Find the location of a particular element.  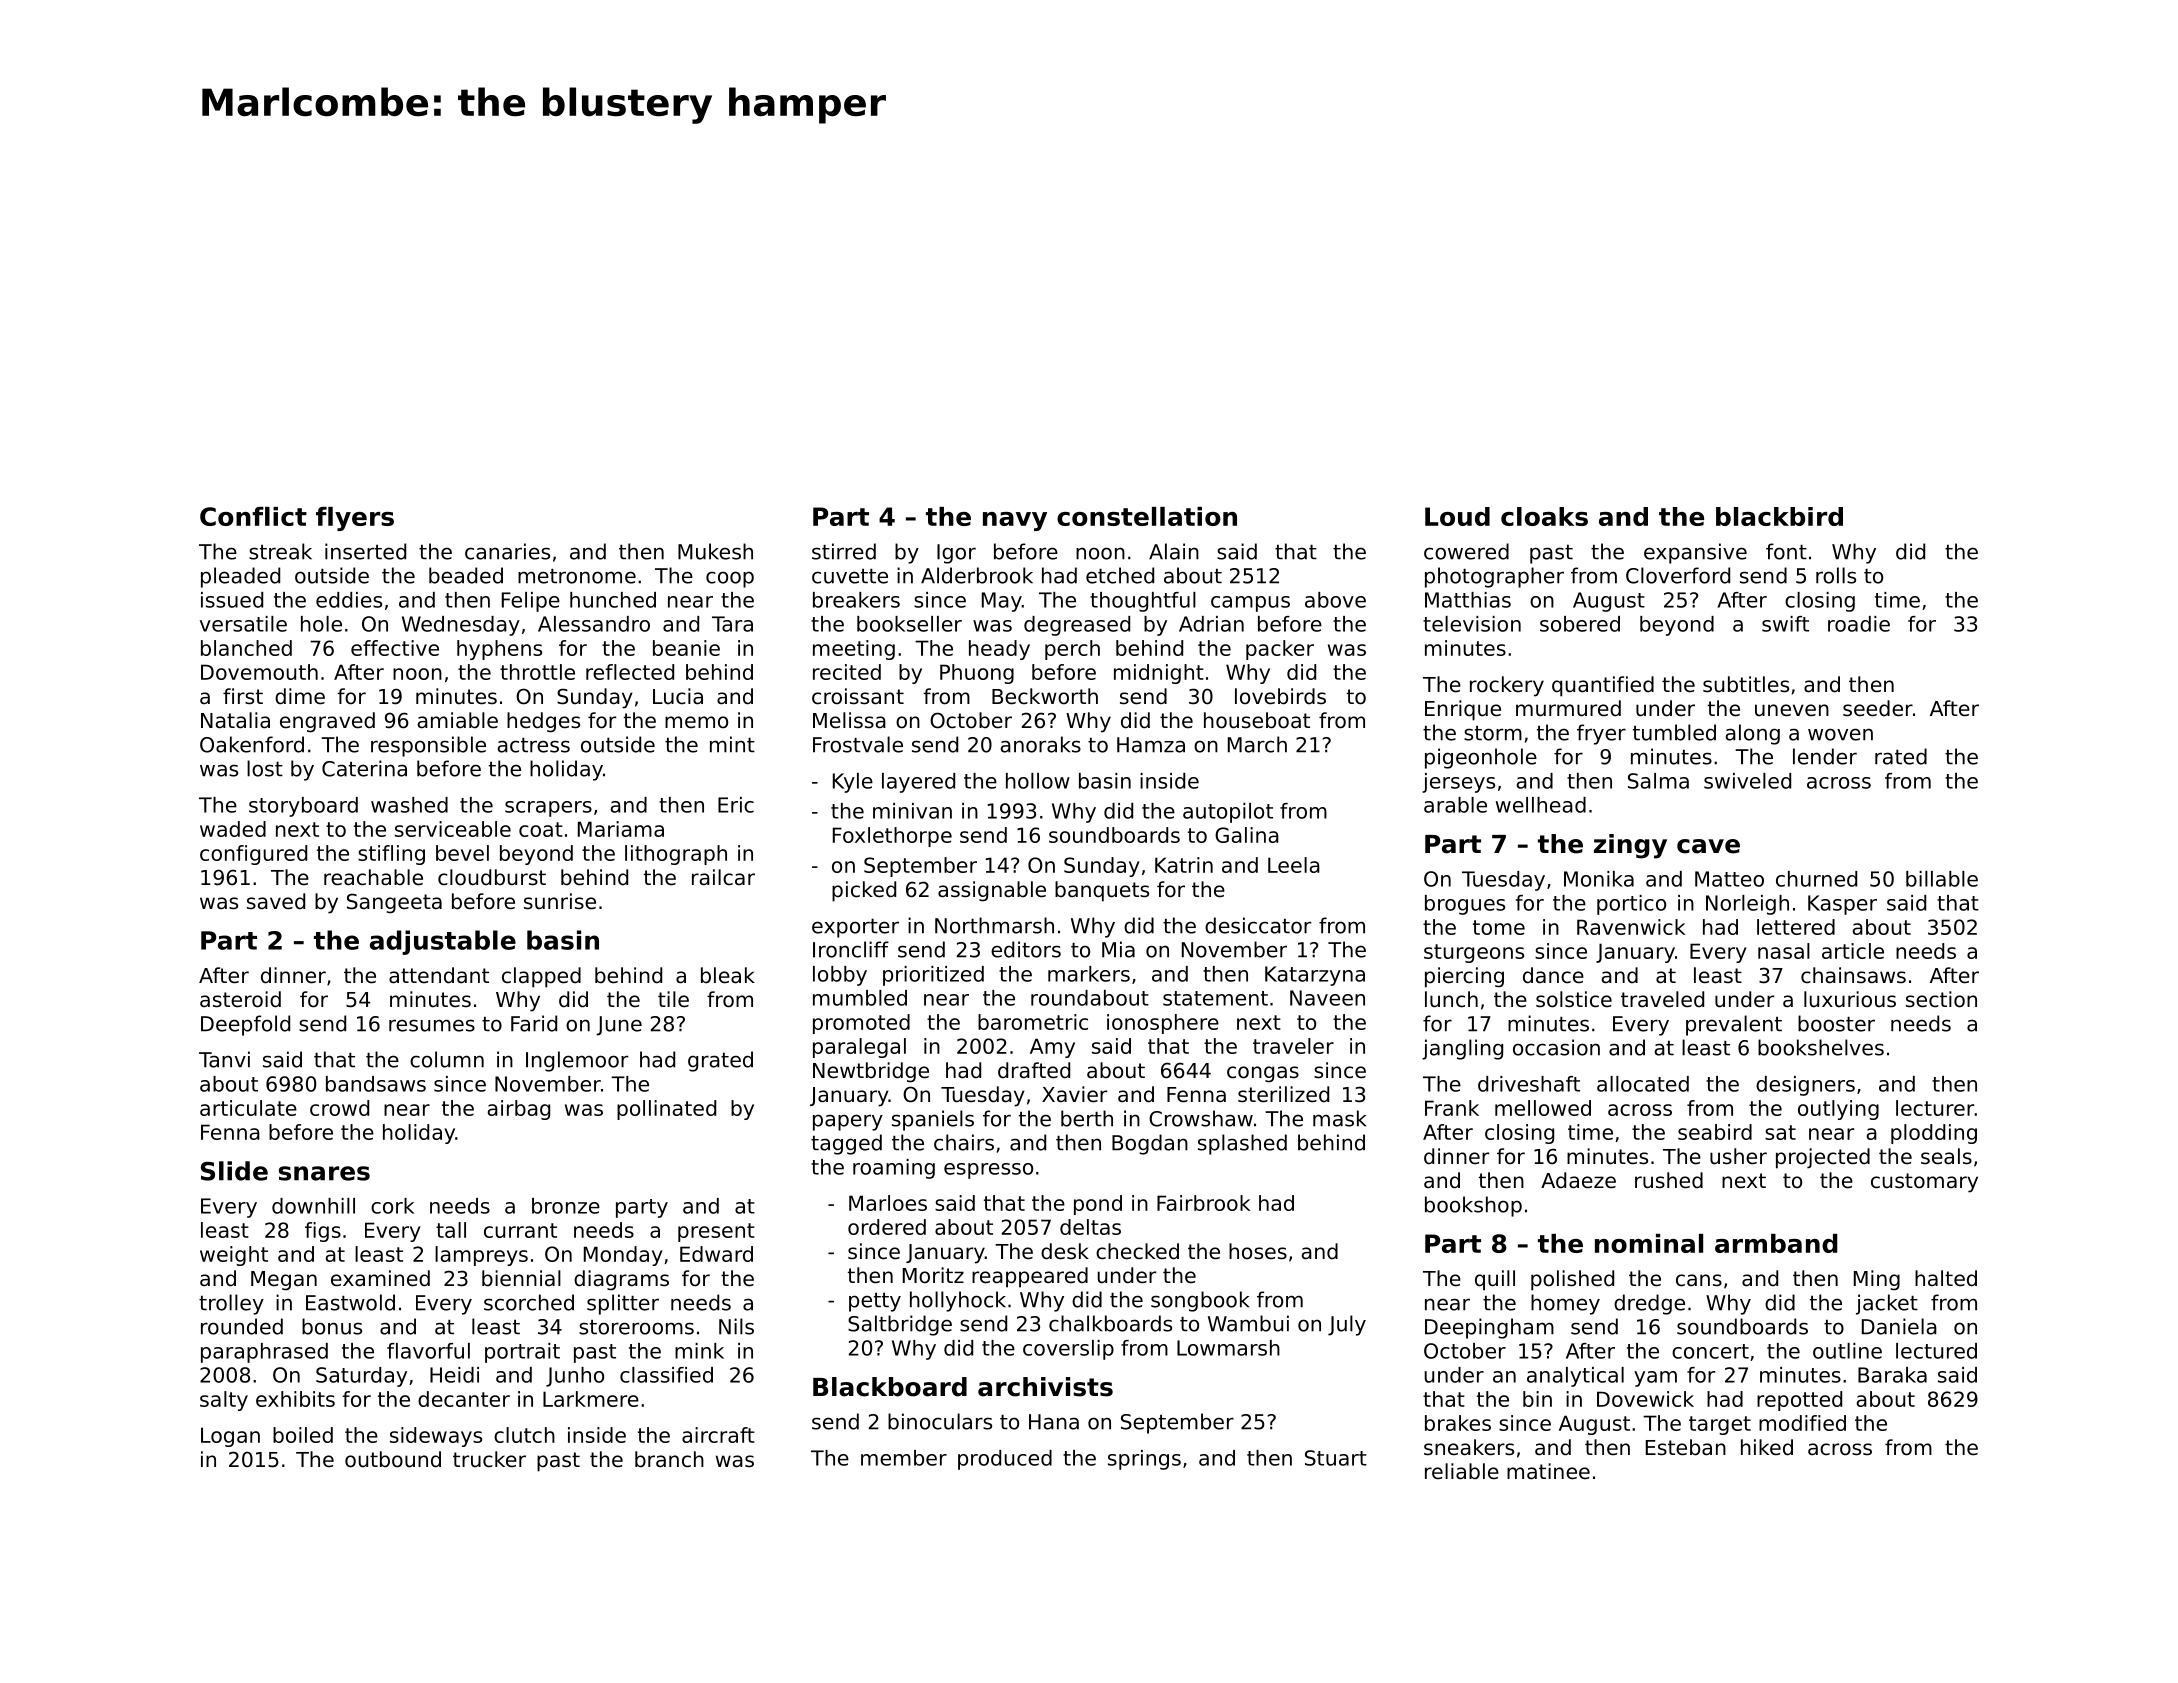

articulate is located at coordinates (248, 1108).
